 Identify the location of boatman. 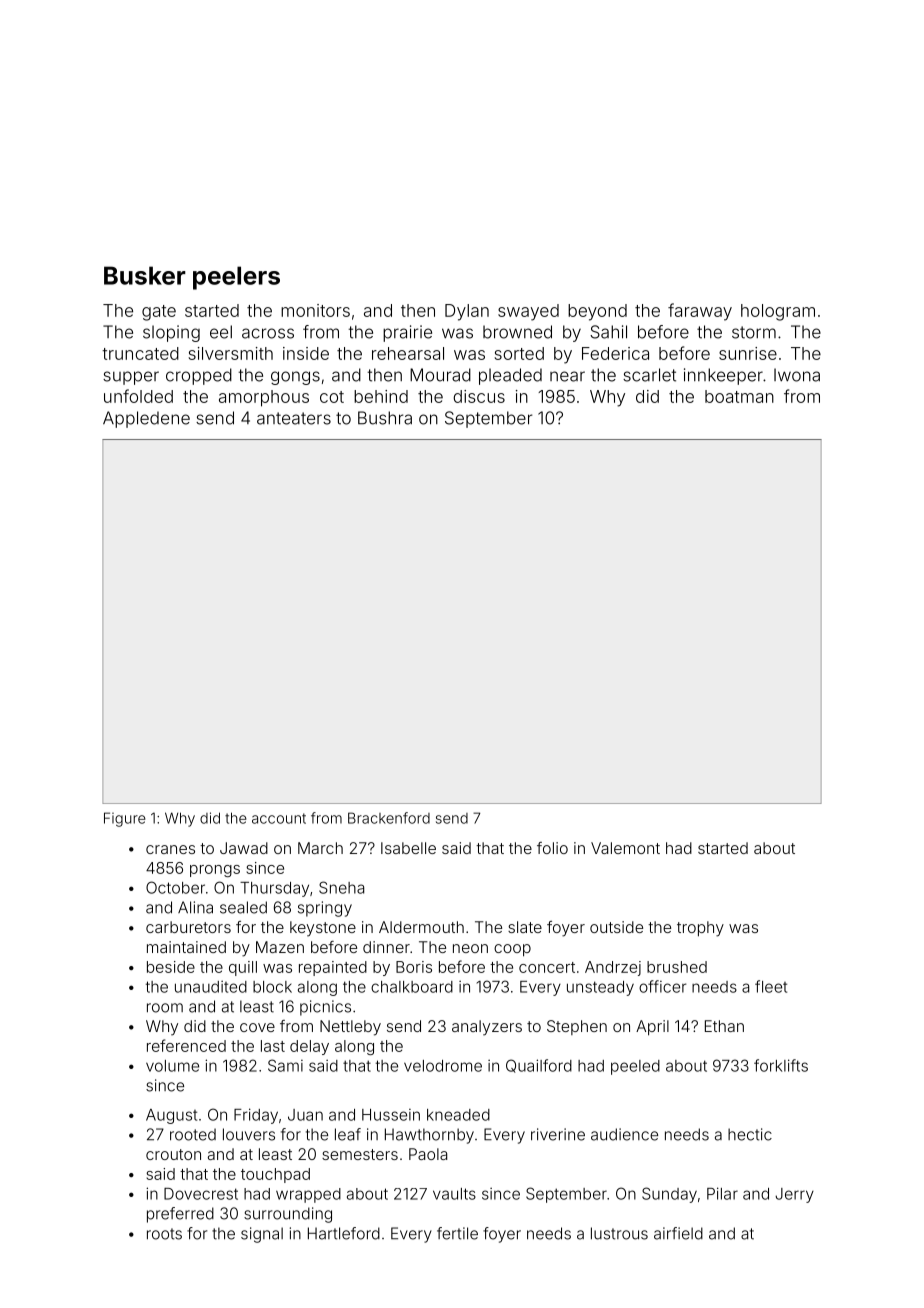
(739, 396).
